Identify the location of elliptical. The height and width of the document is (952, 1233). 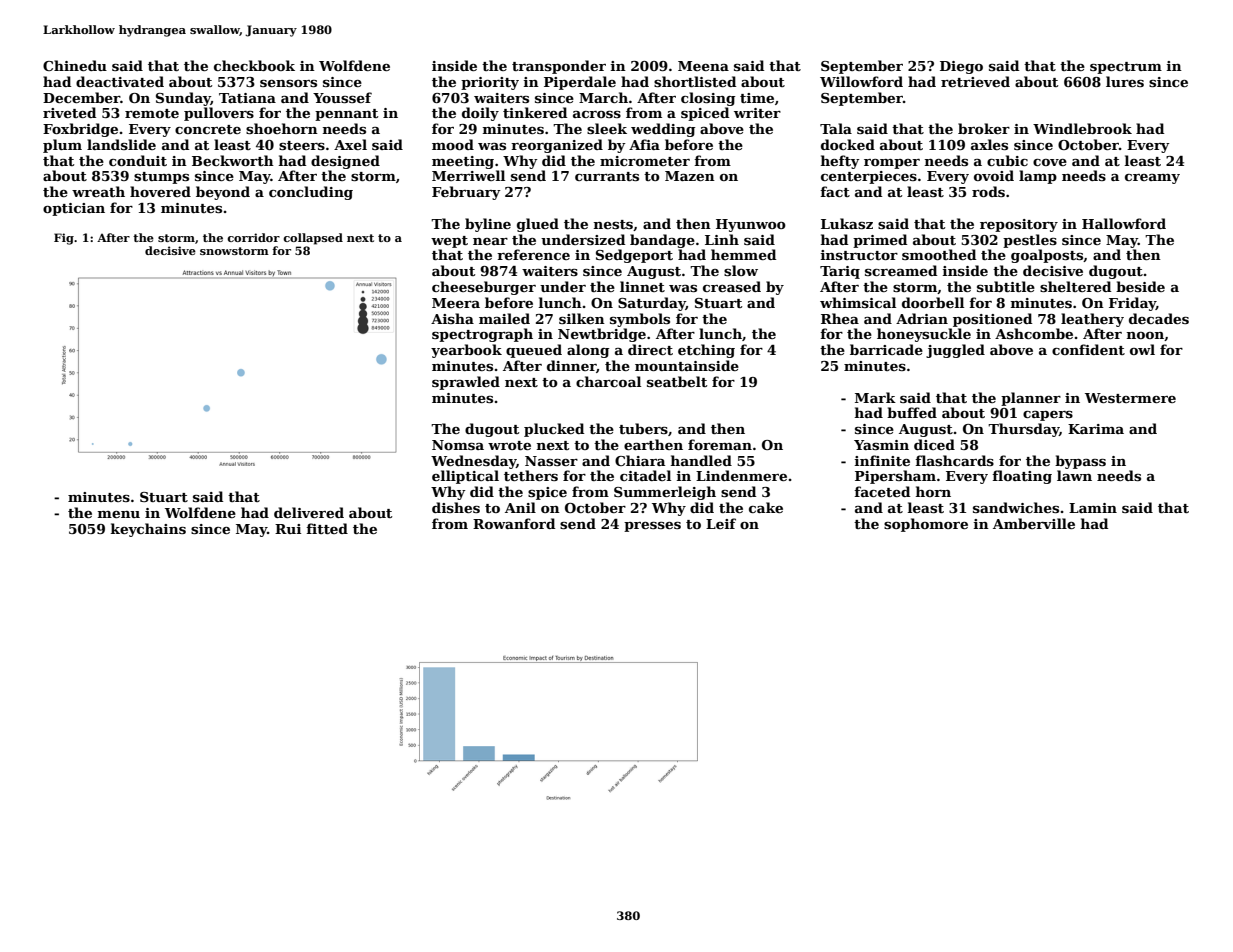
(465, 477).
